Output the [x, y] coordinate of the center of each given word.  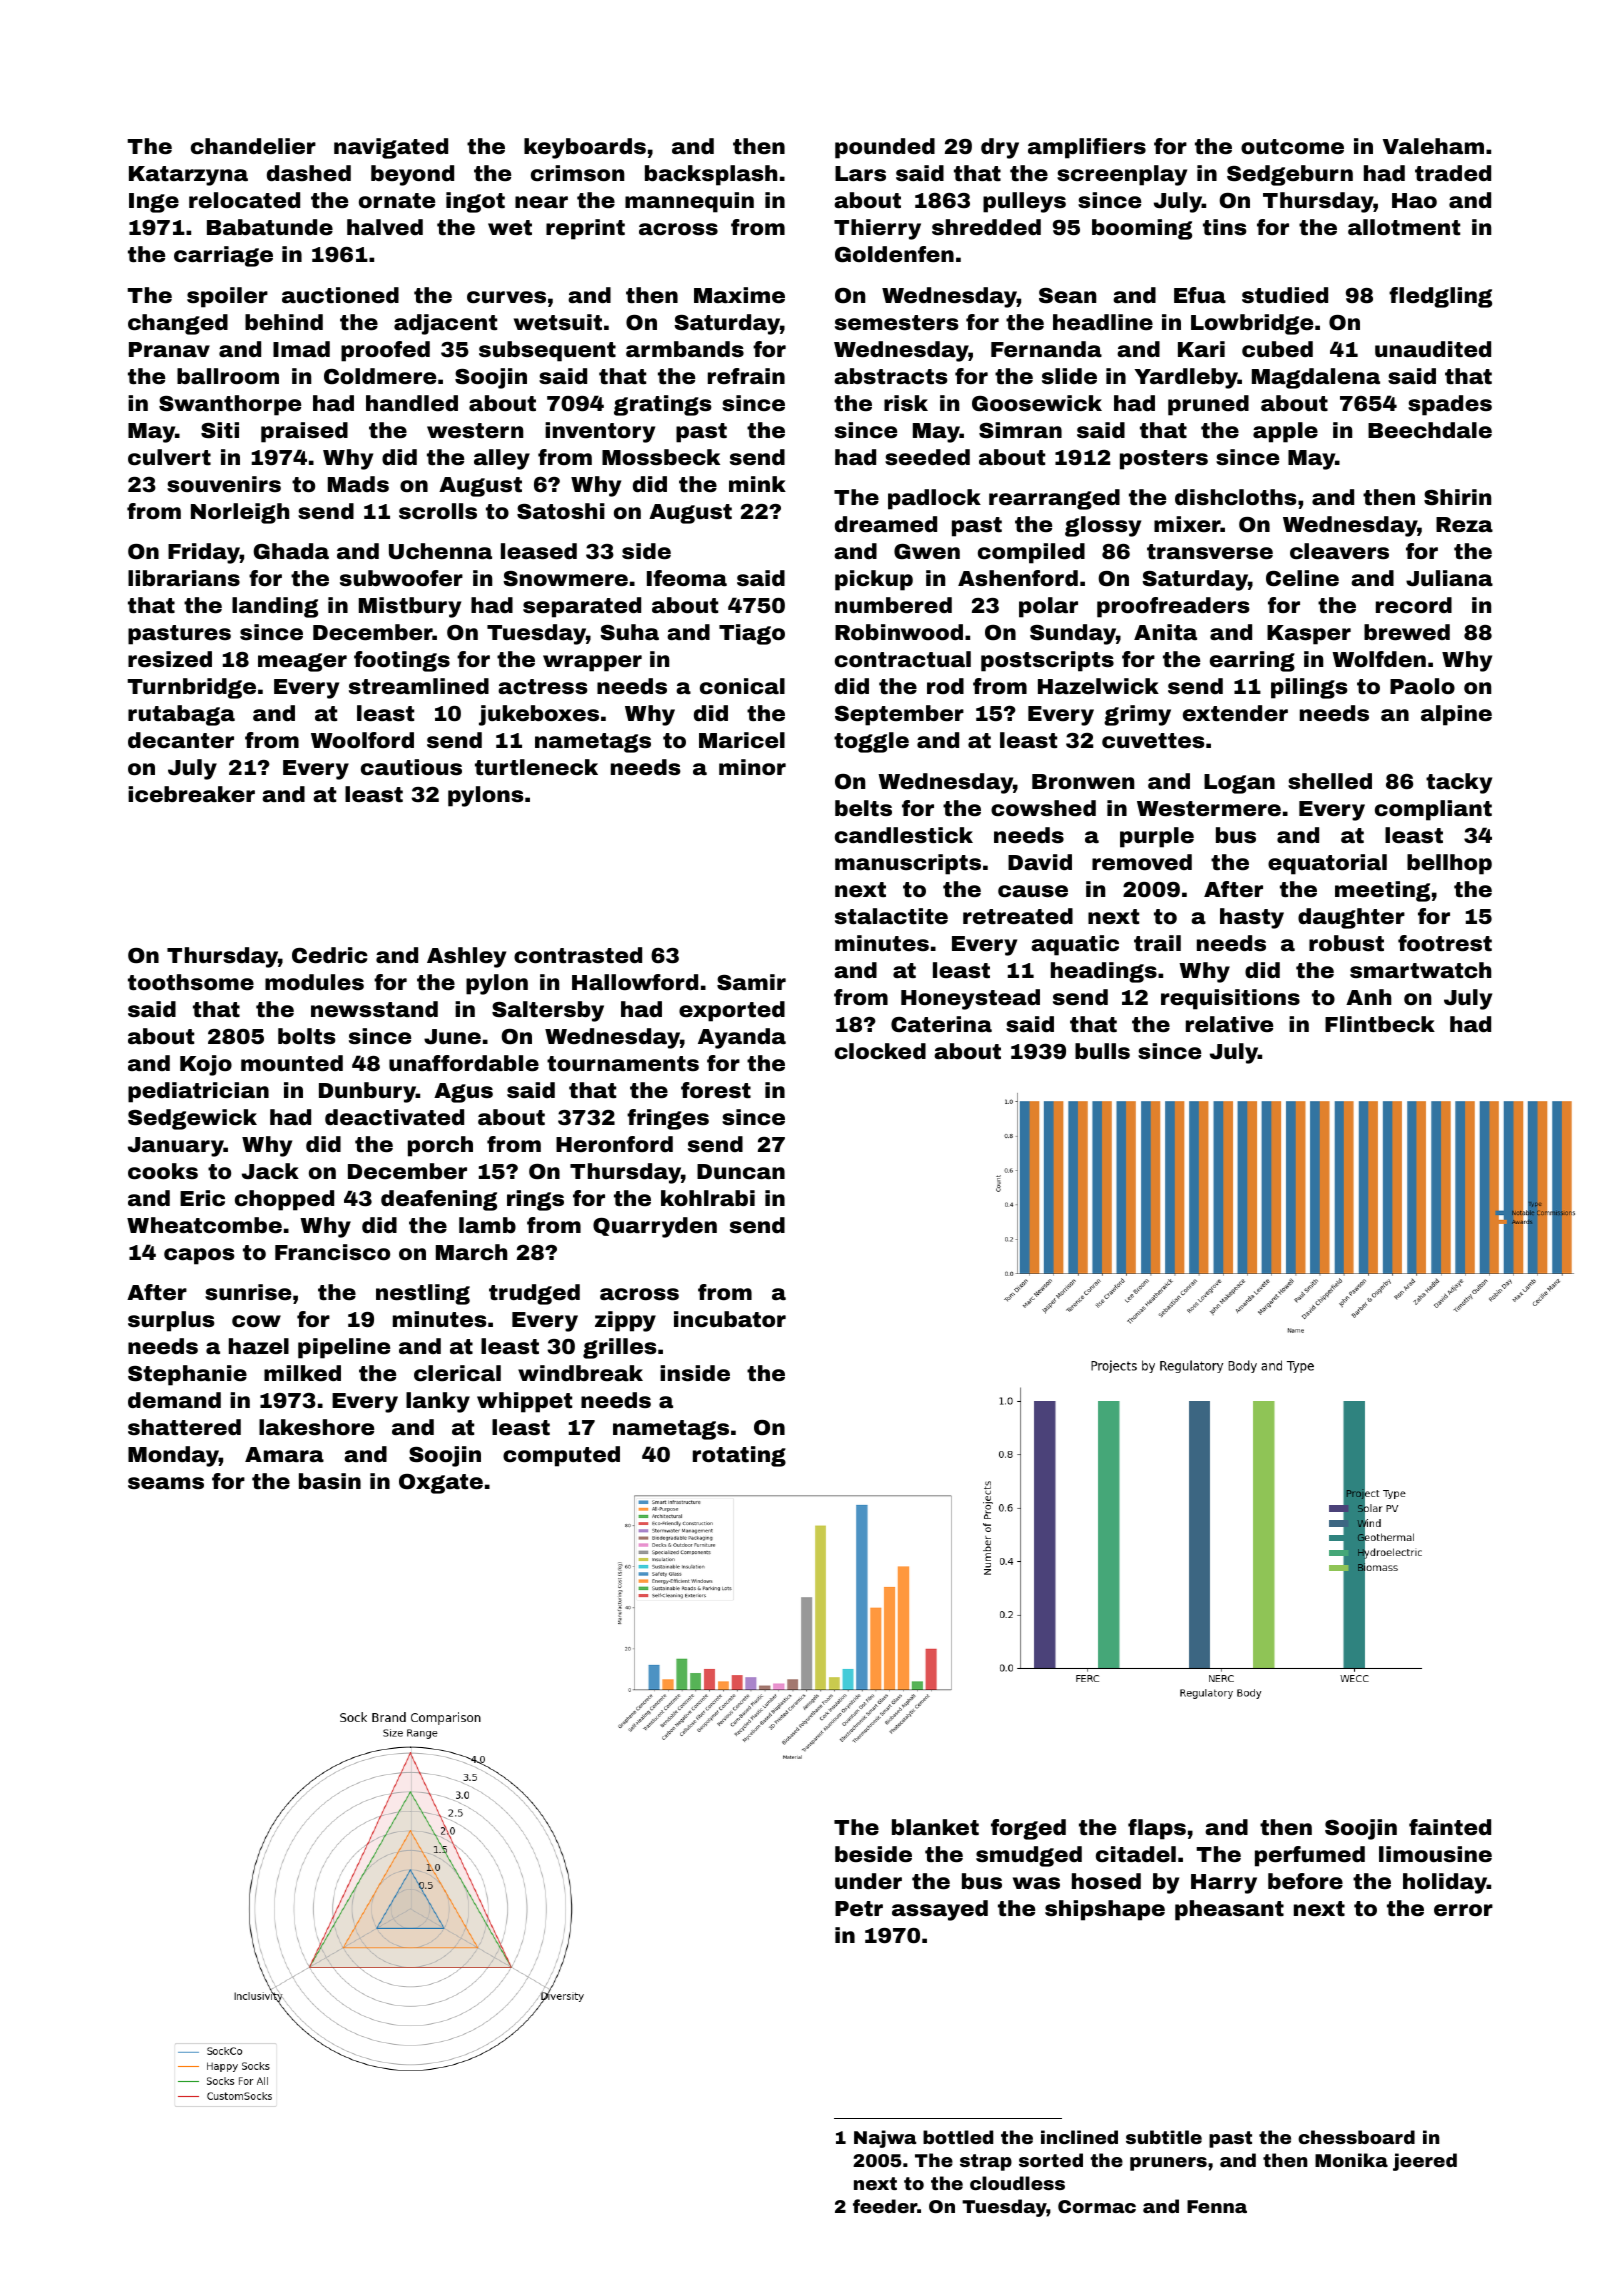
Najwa [885, 2139]
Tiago [752, 634]
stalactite [891, 916]
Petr [859, 1908]
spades [1450, 405]
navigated [391, 148]
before [1305, 1881]
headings [1104, 972]
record [1414, 605]
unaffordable [464, 1063]
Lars [860, 173]
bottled [958, 2137]
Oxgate [441, 1484]
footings [402, 661]
